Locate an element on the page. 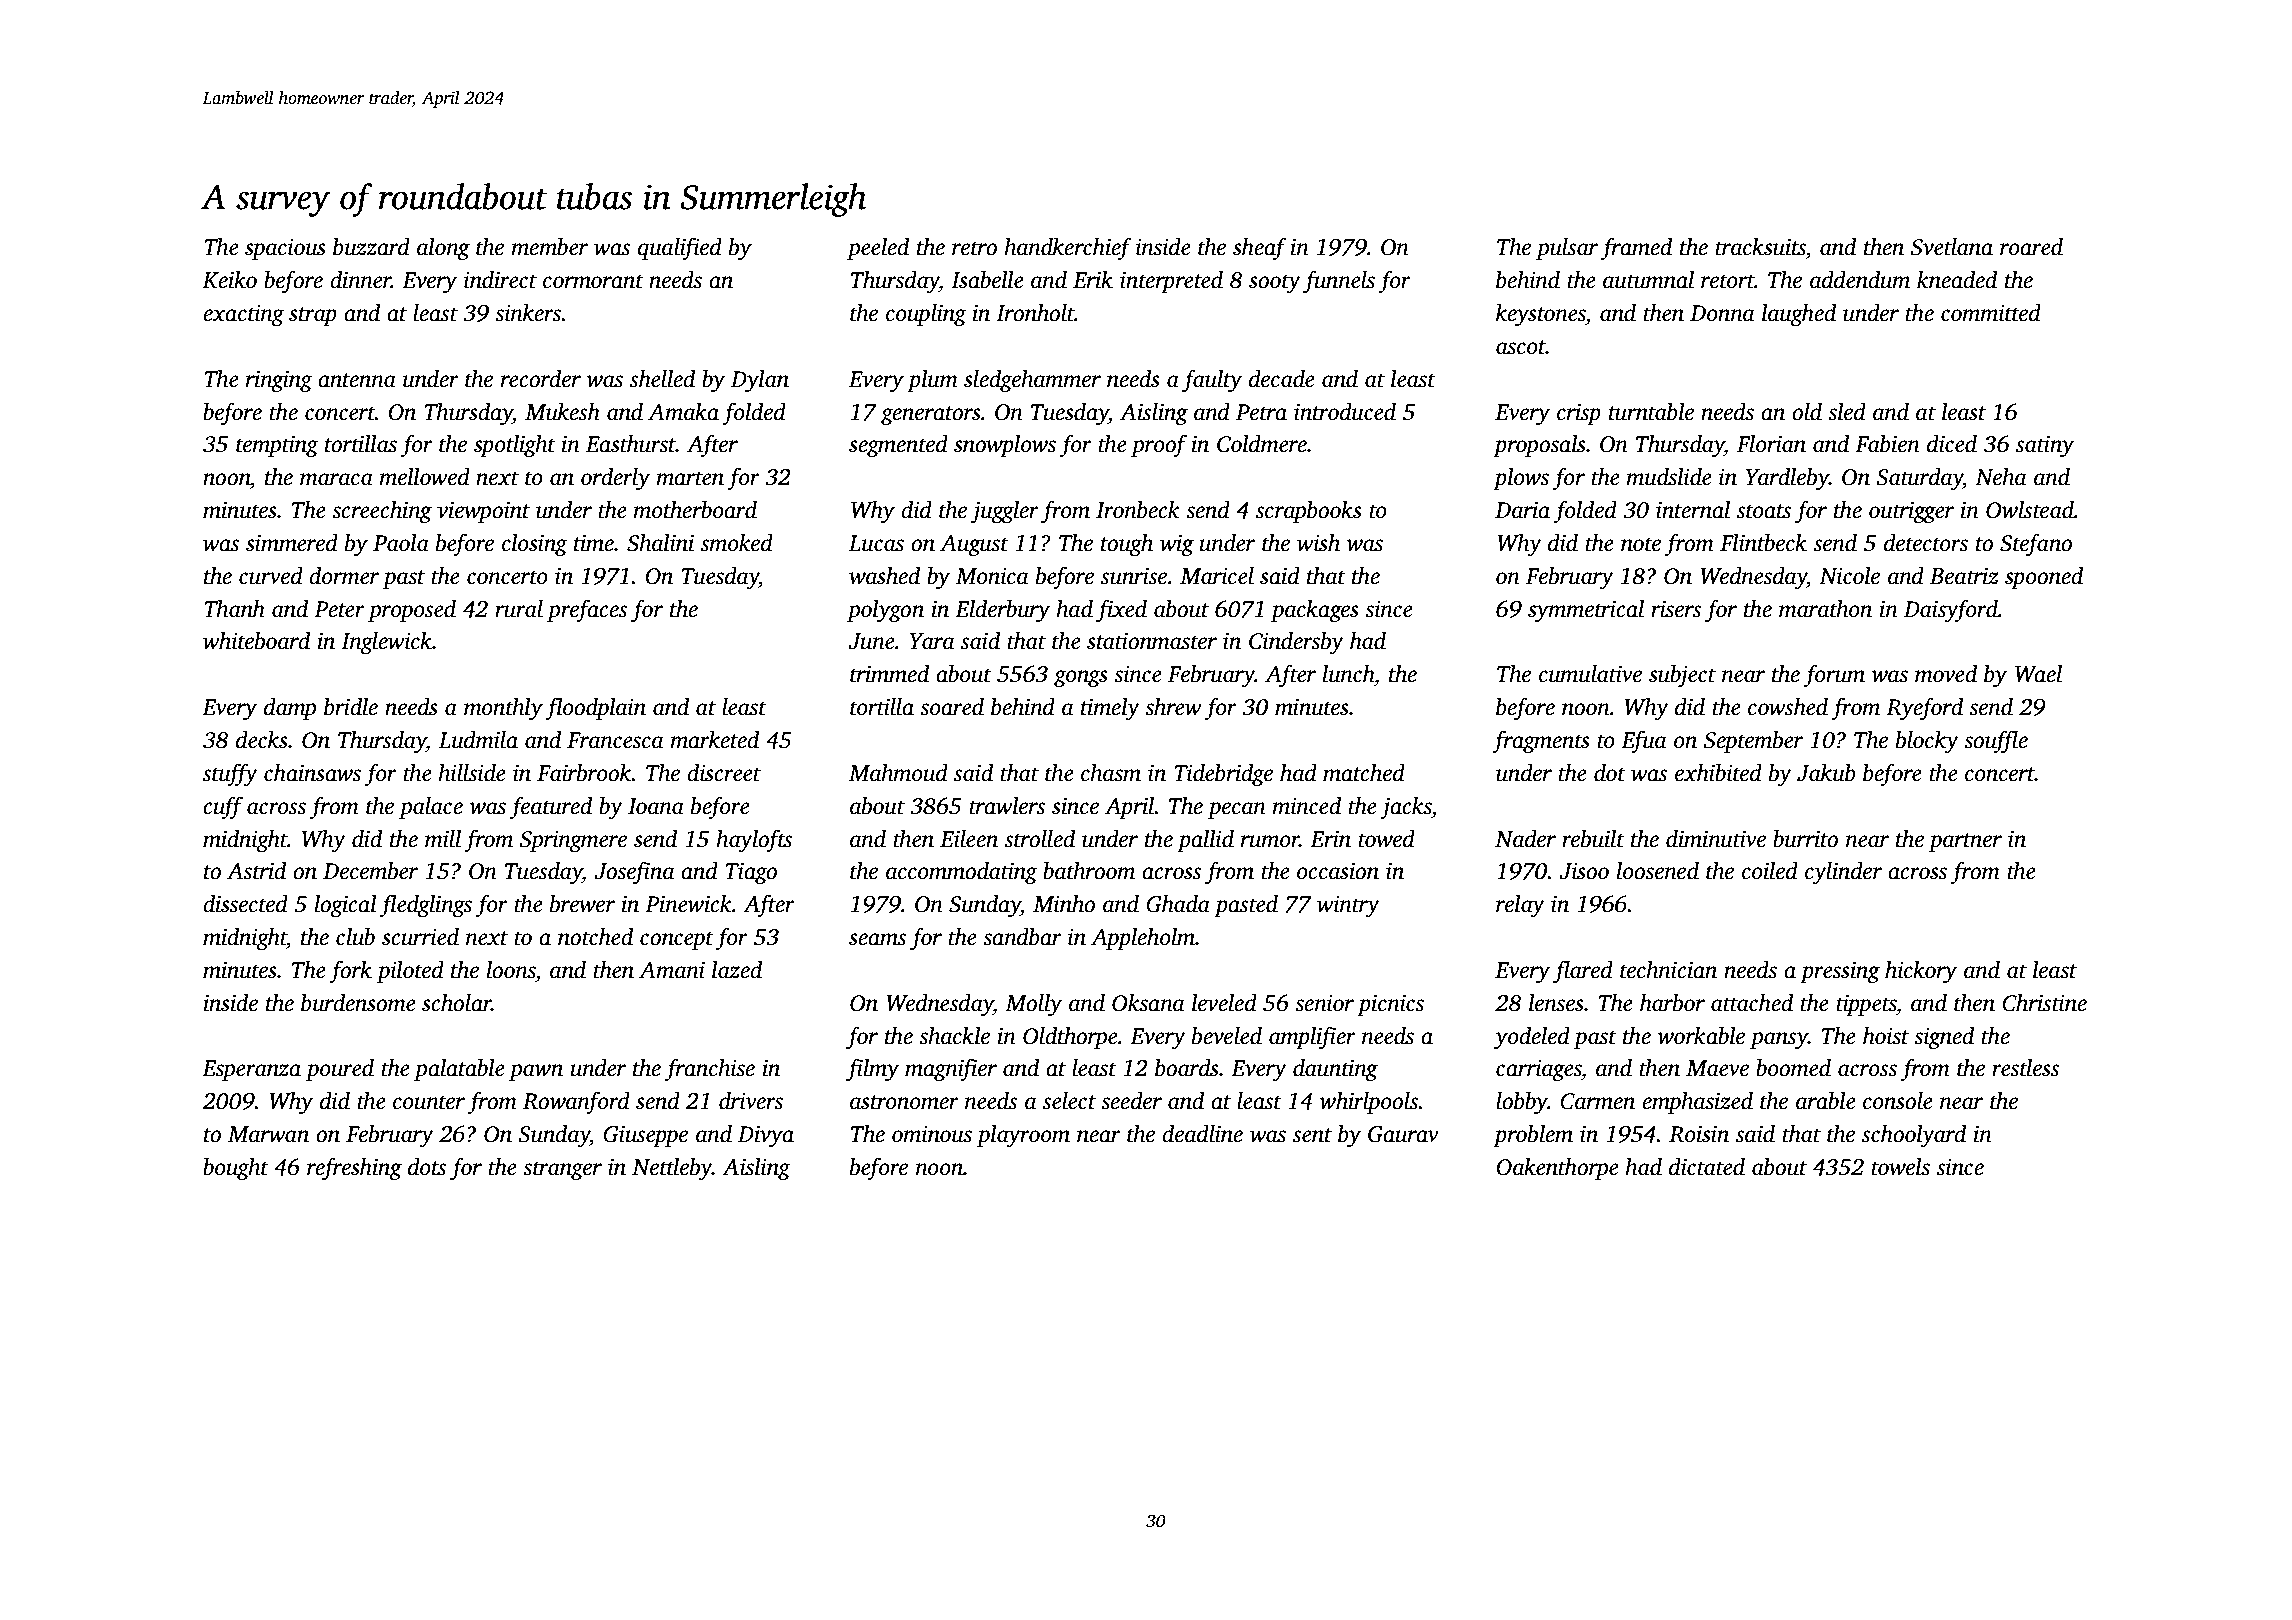 The image size is (2292, 1620). Esperanza is located at coordinates (251, 1070).
